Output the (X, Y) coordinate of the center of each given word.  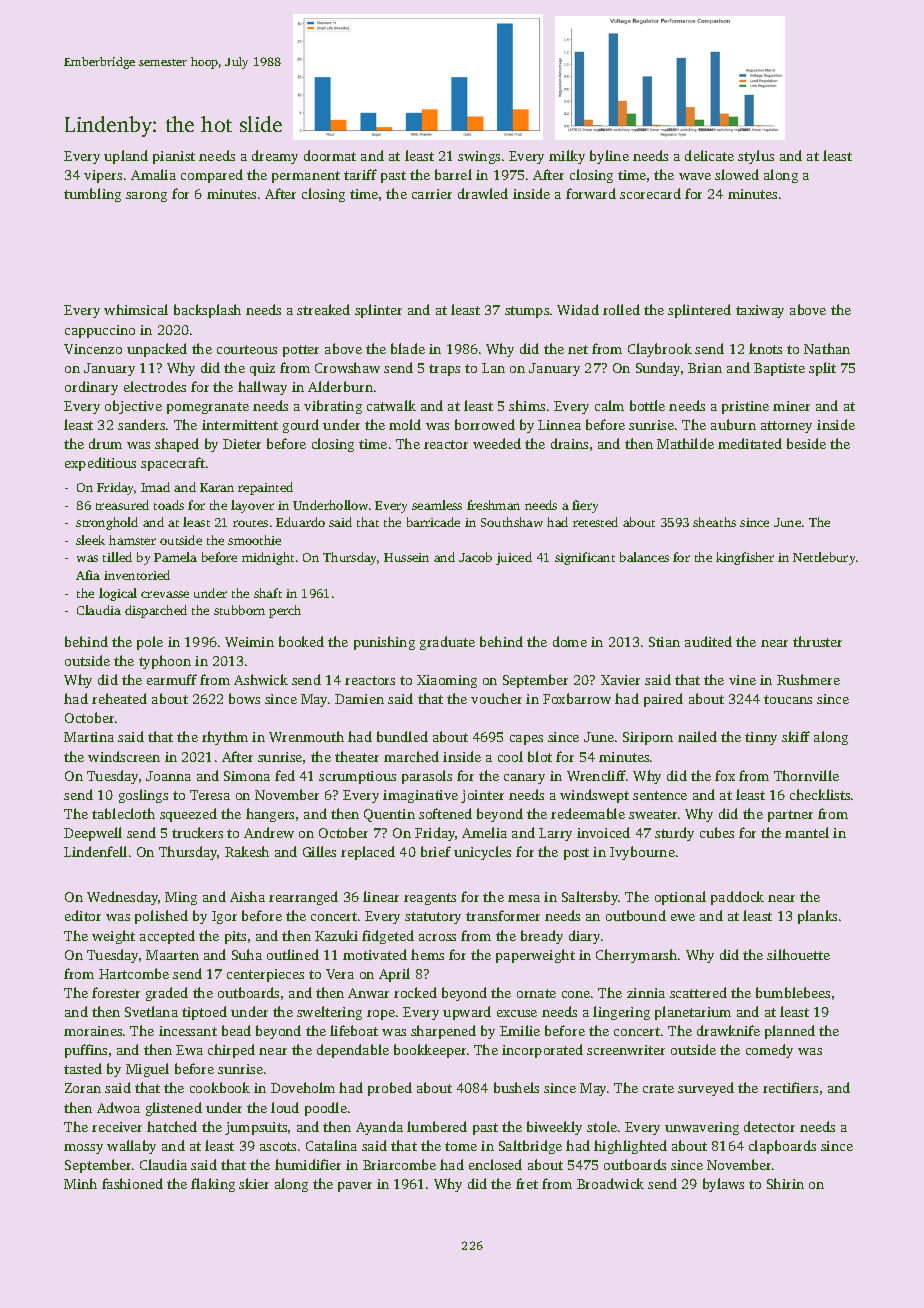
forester (116, 992)
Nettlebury (824, 558)
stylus (756, 157)
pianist (174, 157)
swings (479, 157)
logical (118, 594)
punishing (384, 643)
